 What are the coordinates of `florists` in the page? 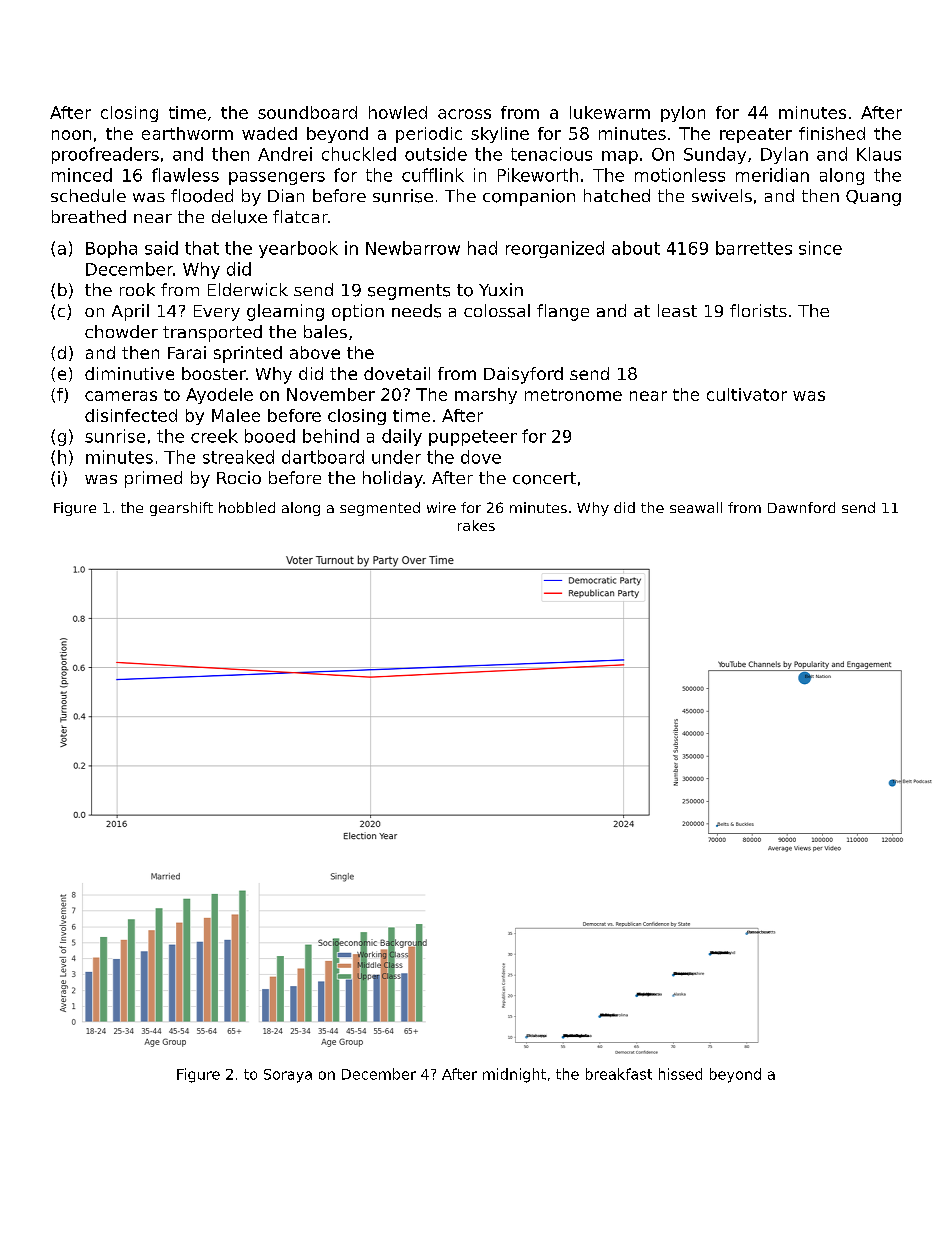 It's located at (758, 310).
